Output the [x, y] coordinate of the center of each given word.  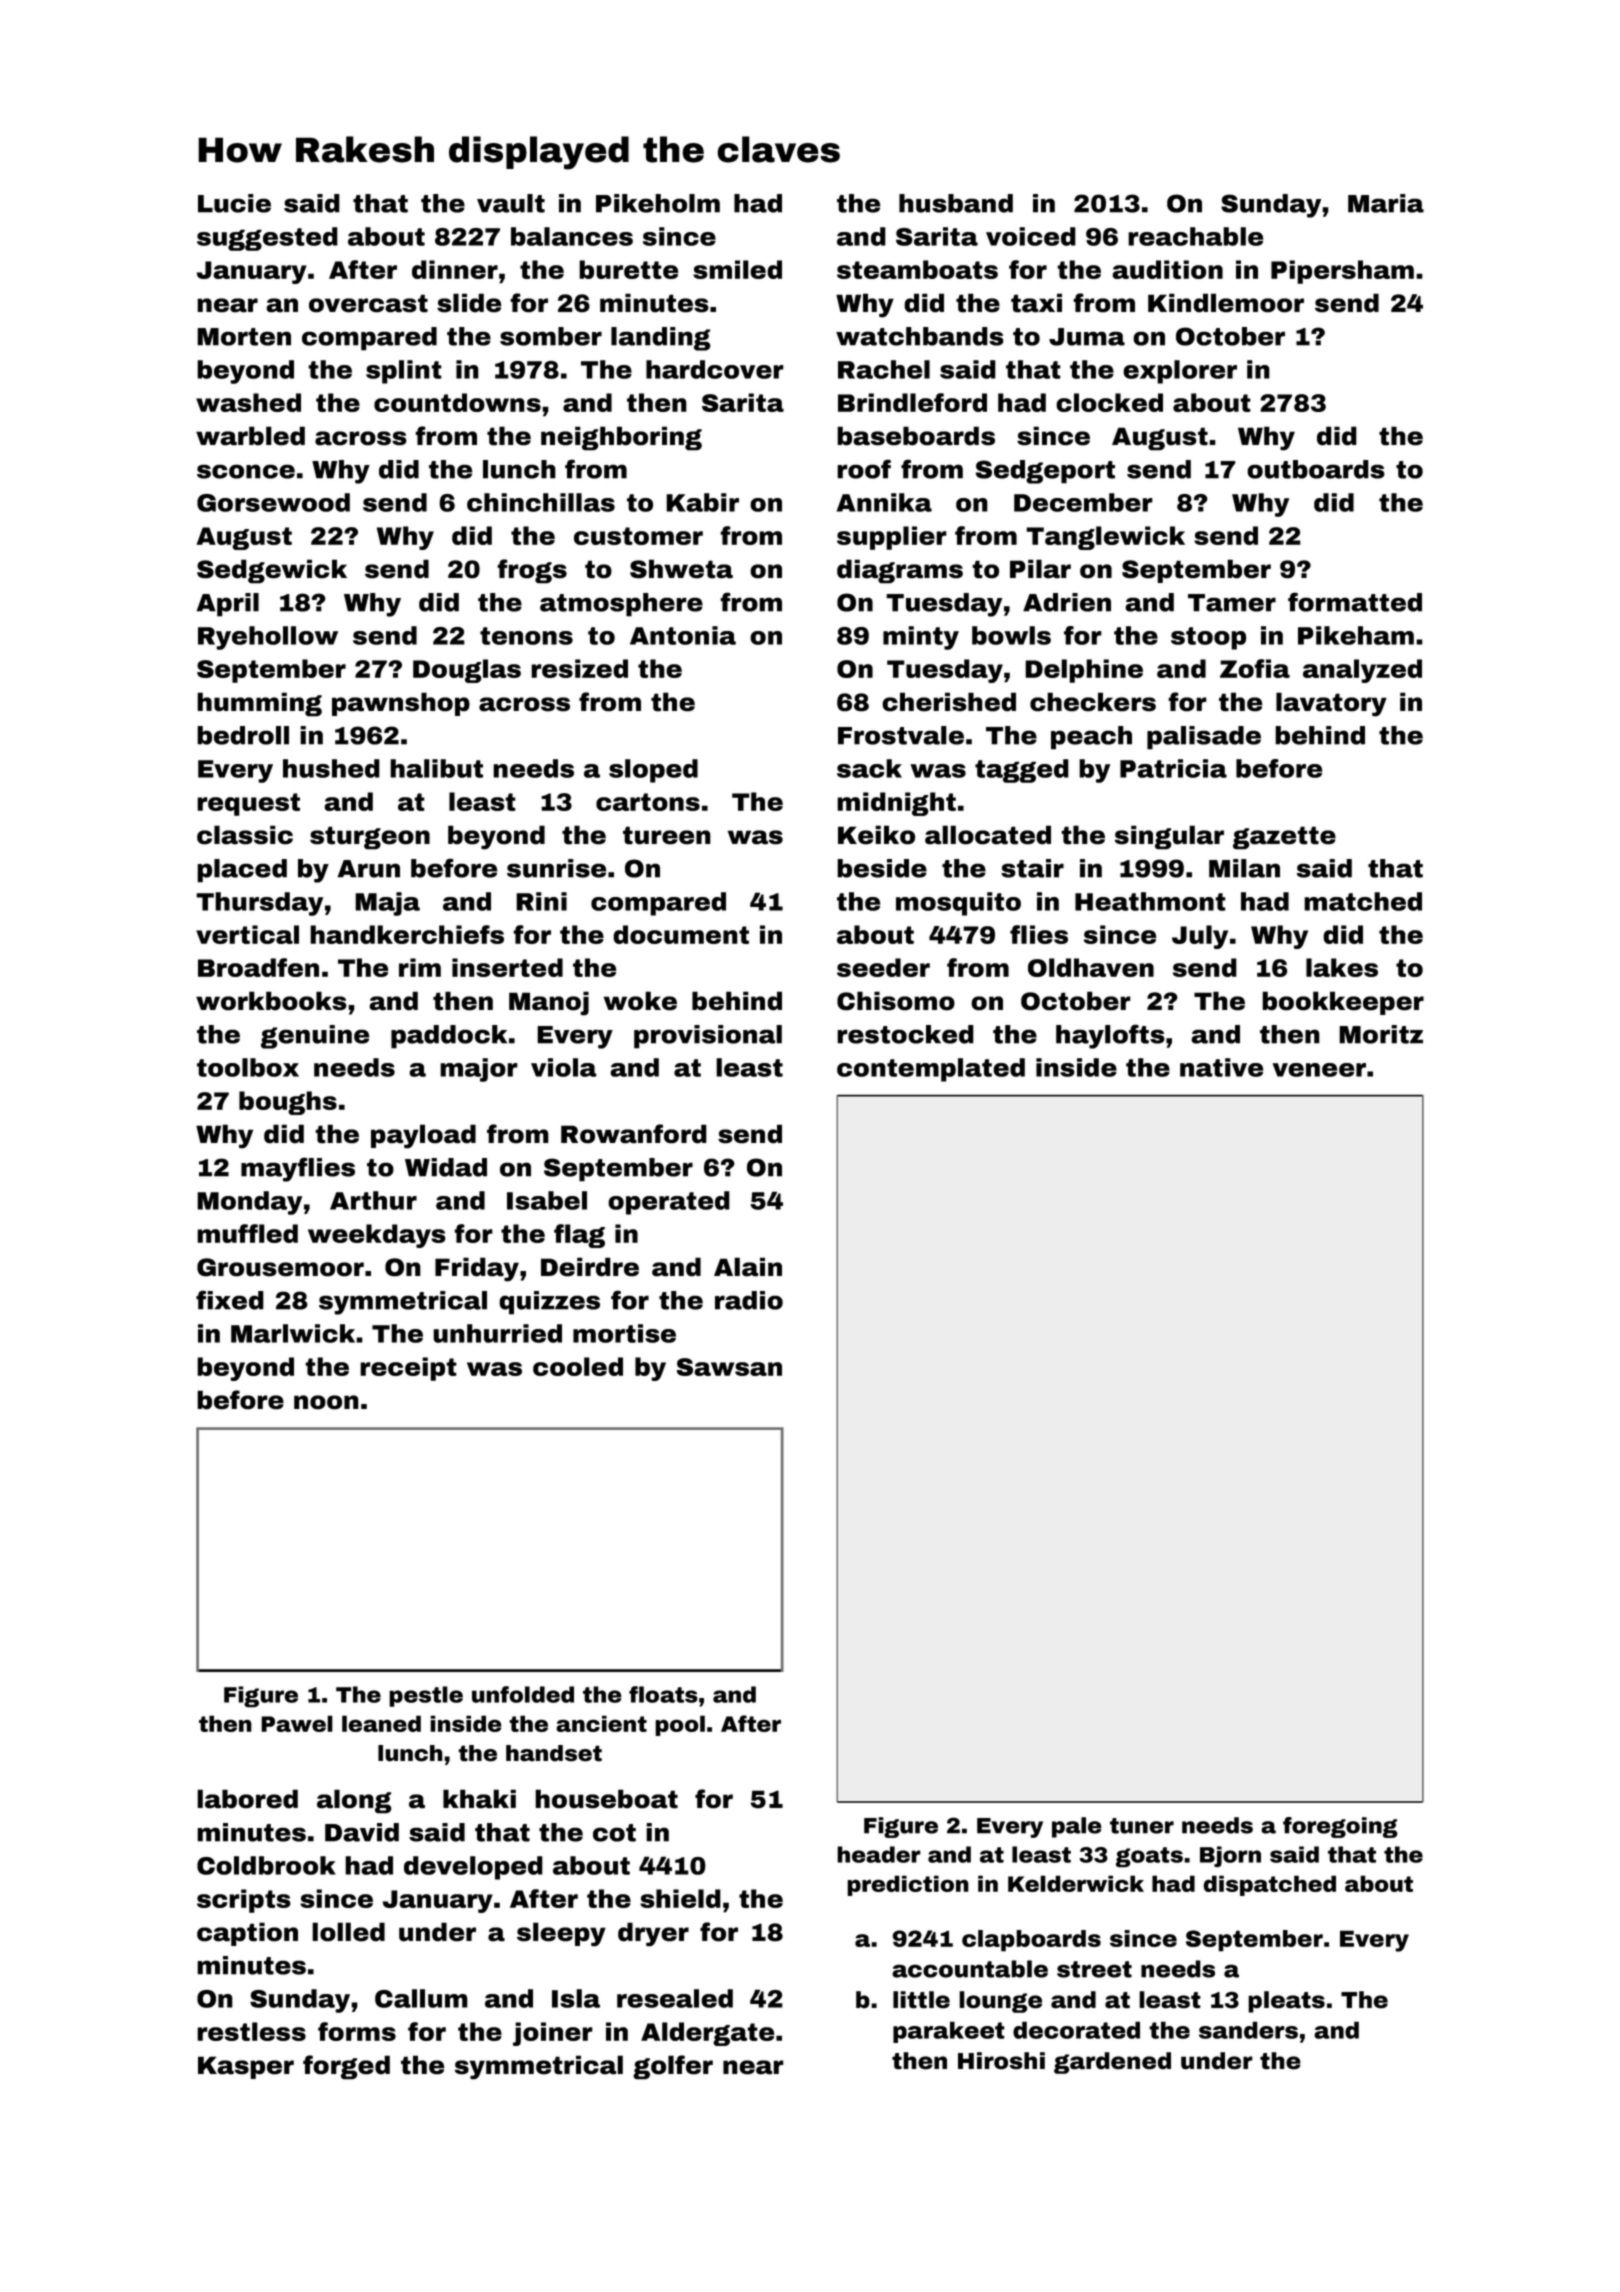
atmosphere [621, 605]
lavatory [1331, 704]
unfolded [523, 1694]
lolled [348, 1932]
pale [1077, 1827]
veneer [1319, 1070]
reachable [1195, 236]
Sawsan [729, 1367]
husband [956, 203]
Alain [748, 1267]
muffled [247, 1233]
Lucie [234, 203]
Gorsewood [273, 502]
